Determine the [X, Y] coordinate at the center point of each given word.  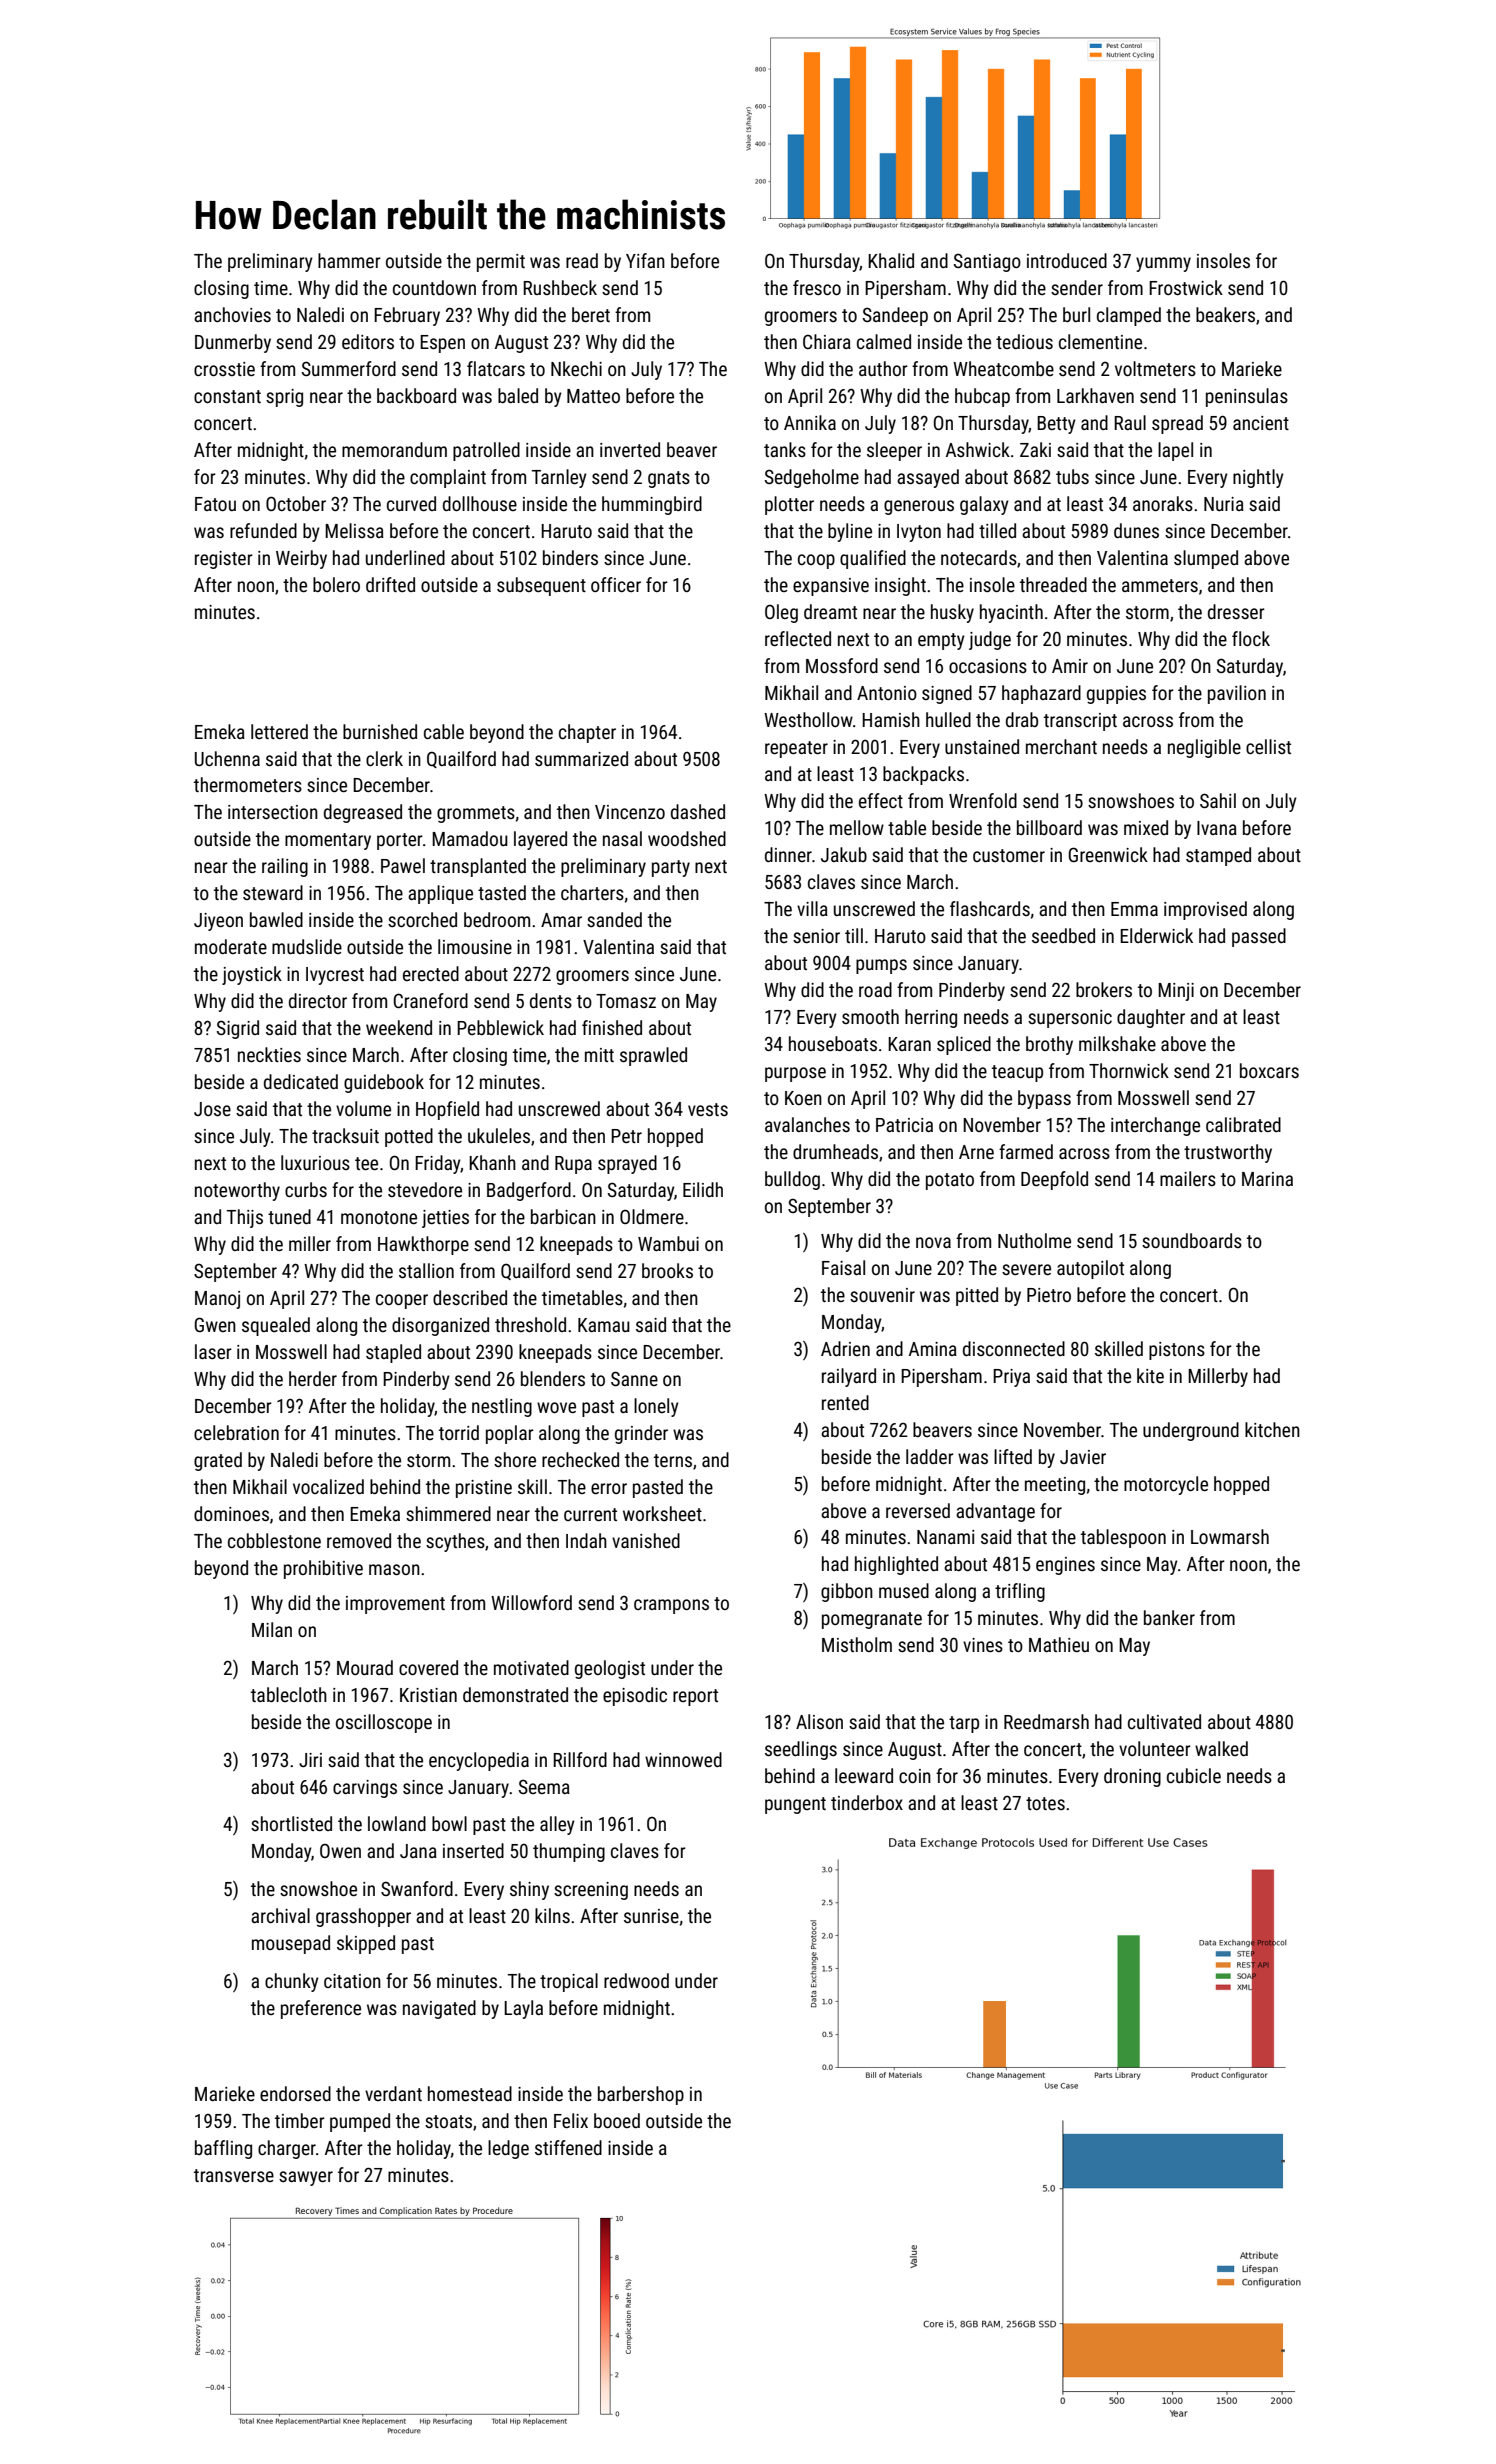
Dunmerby [233, 343]
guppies [1116, 695]
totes [1045, 1803]
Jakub [844, 854]
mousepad [291, 1944]
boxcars [1269, 1070]
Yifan [645, 260]
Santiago [987, 262]
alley [557, 1825]
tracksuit [345, 1135]
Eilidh [703, 1189]
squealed [276, 1326]
